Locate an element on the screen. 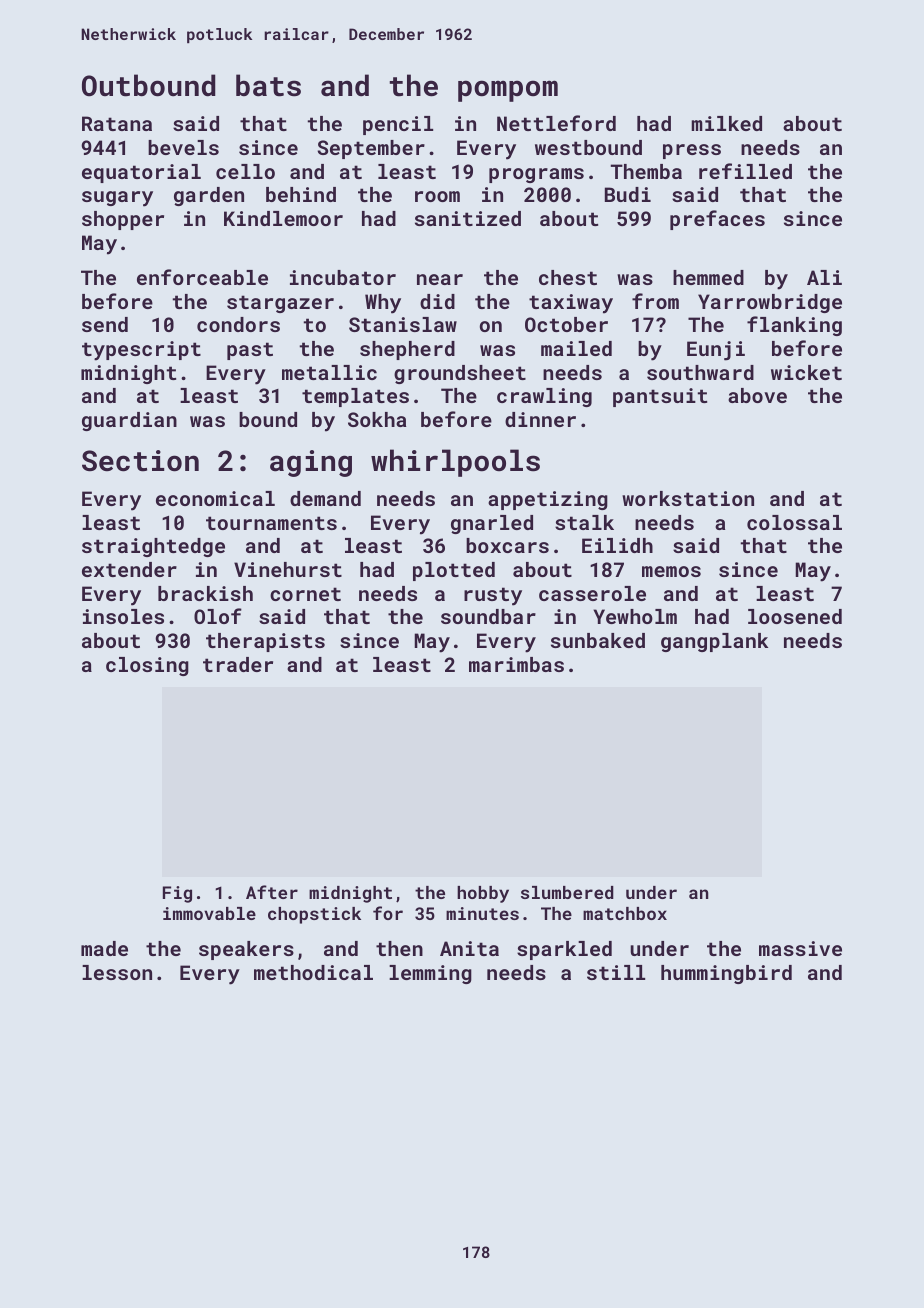  milked is located at coordinates (726, 123).
